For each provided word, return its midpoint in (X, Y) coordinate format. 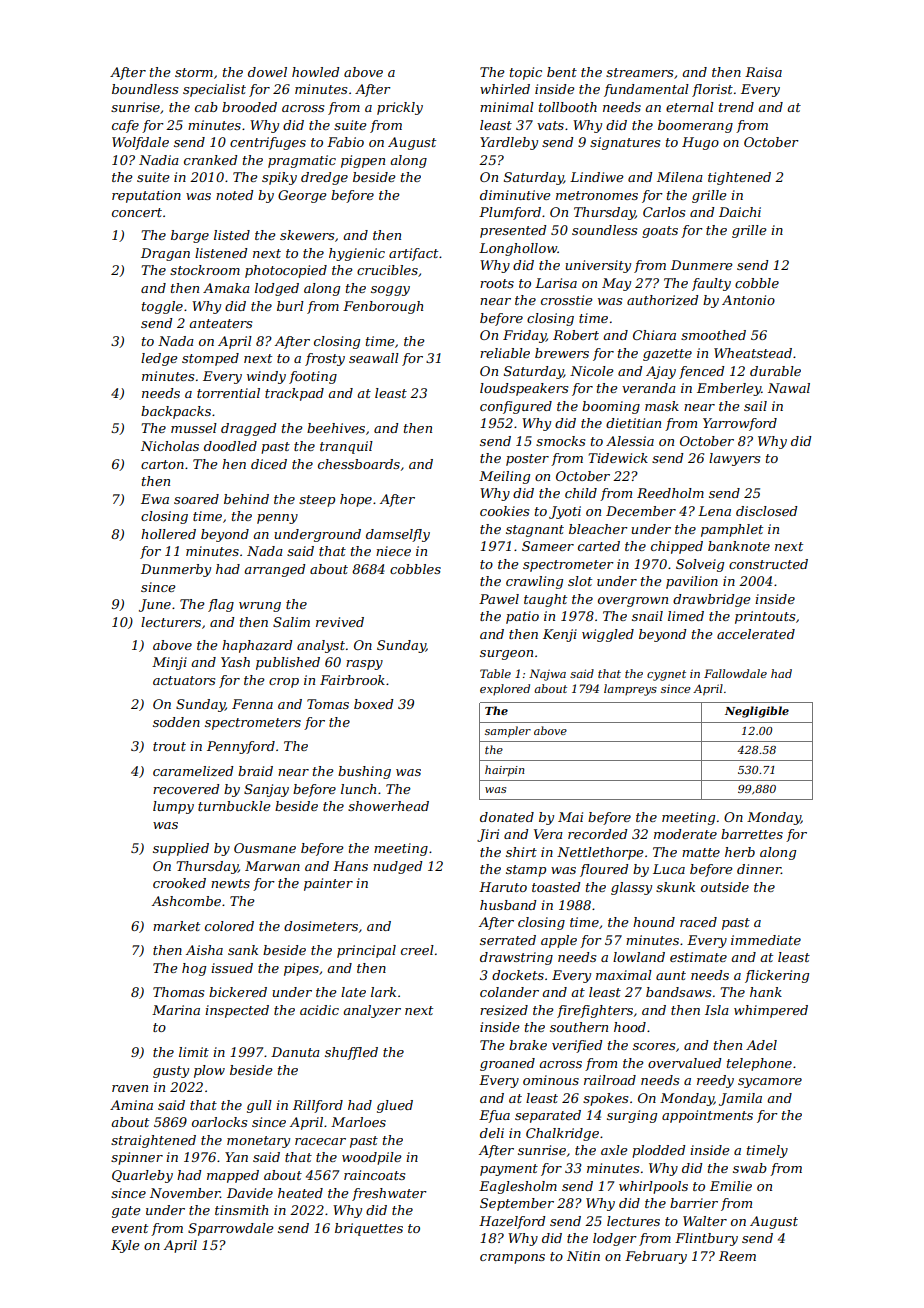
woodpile (372, 1158)
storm (194, 72)
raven (130, 1088)
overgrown (633, 602)
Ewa (155, 499)
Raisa (763, 72)
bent (562, 72)
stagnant (535, 531)
